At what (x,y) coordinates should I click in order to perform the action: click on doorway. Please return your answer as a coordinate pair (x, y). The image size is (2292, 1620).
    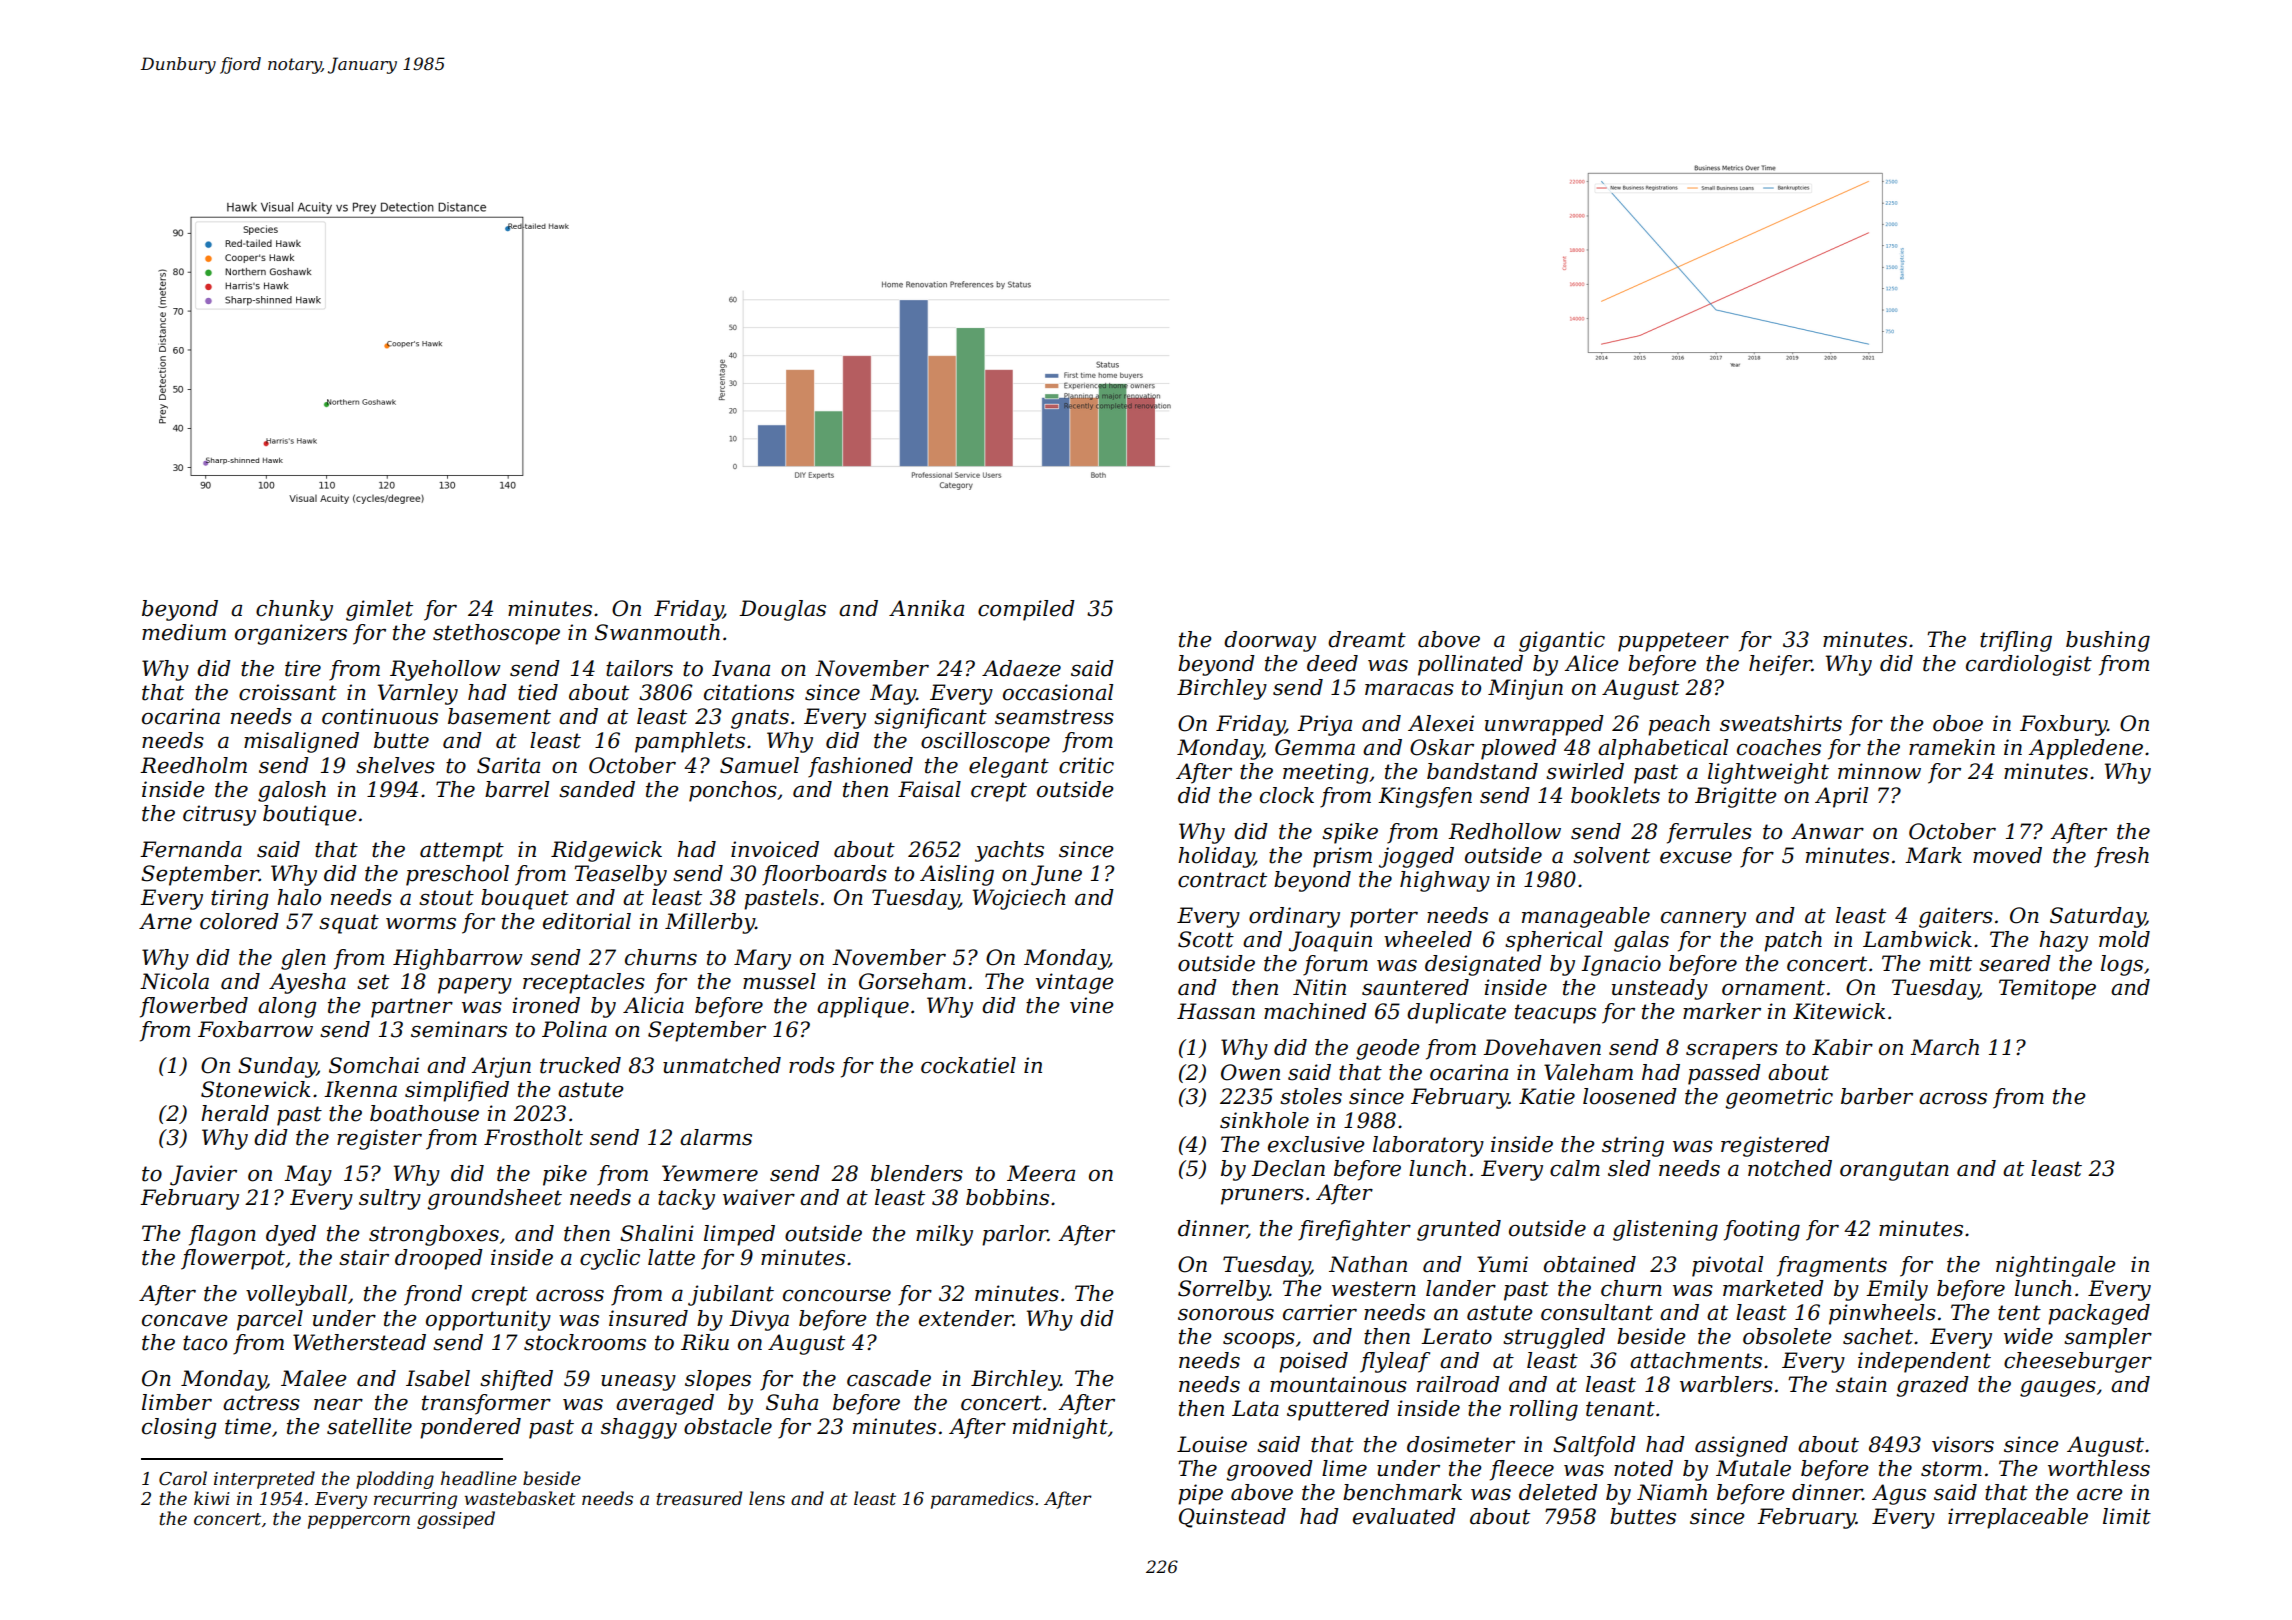
    Looking at the image, I should click on (1270, 641).
